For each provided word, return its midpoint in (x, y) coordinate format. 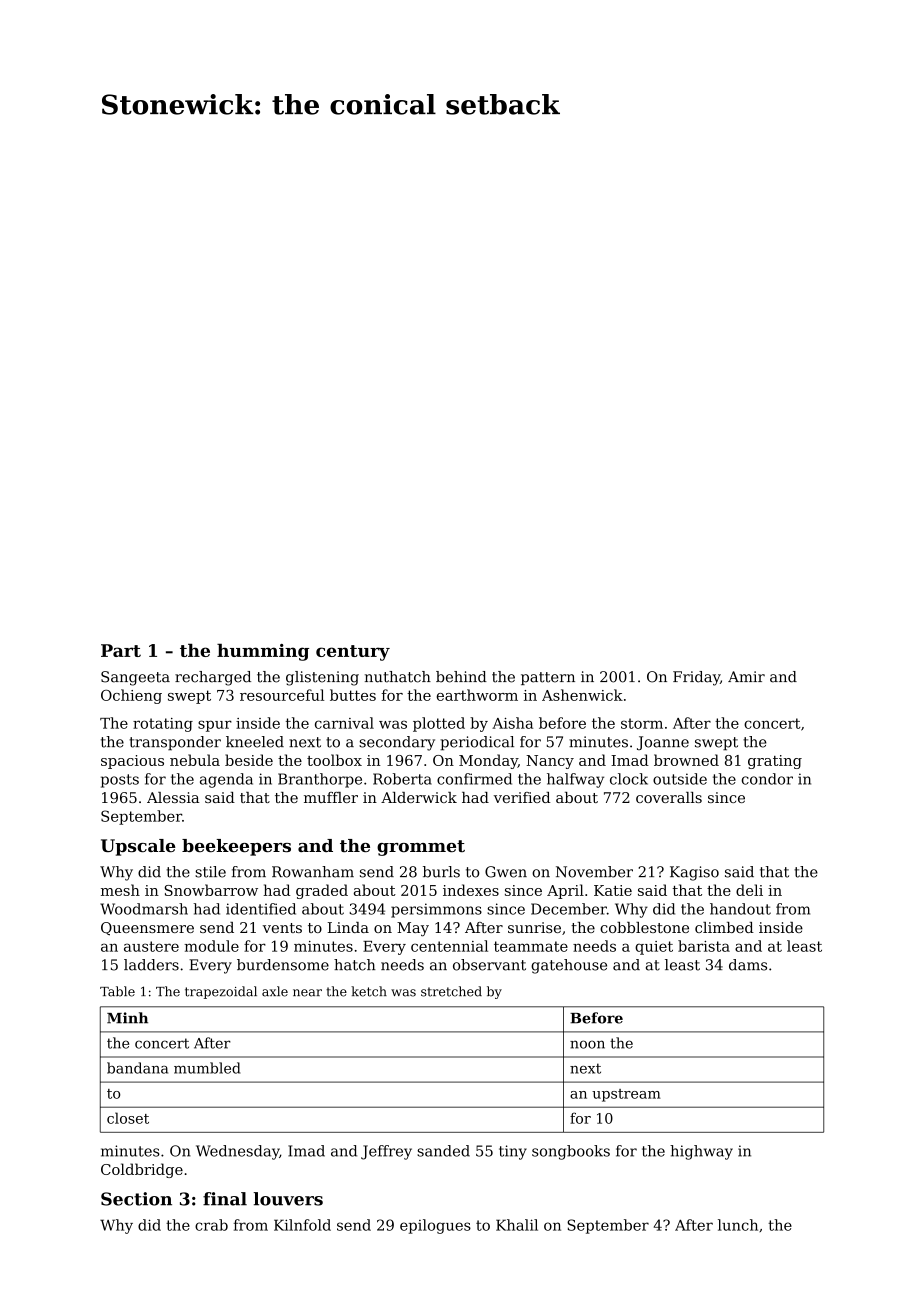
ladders (151, 965)
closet (128, 1118)
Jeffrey (386, 1152)
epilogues (435, 1226)
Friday (696, 678)
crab (211, 1225)
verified (522, 797)
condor (767, 779)
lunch (738, 1225)
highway (701, 1152)
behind (461, 677)
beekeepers (236, 847)
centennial (449, 946)
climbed (724, 927)
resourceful (282, 695)
